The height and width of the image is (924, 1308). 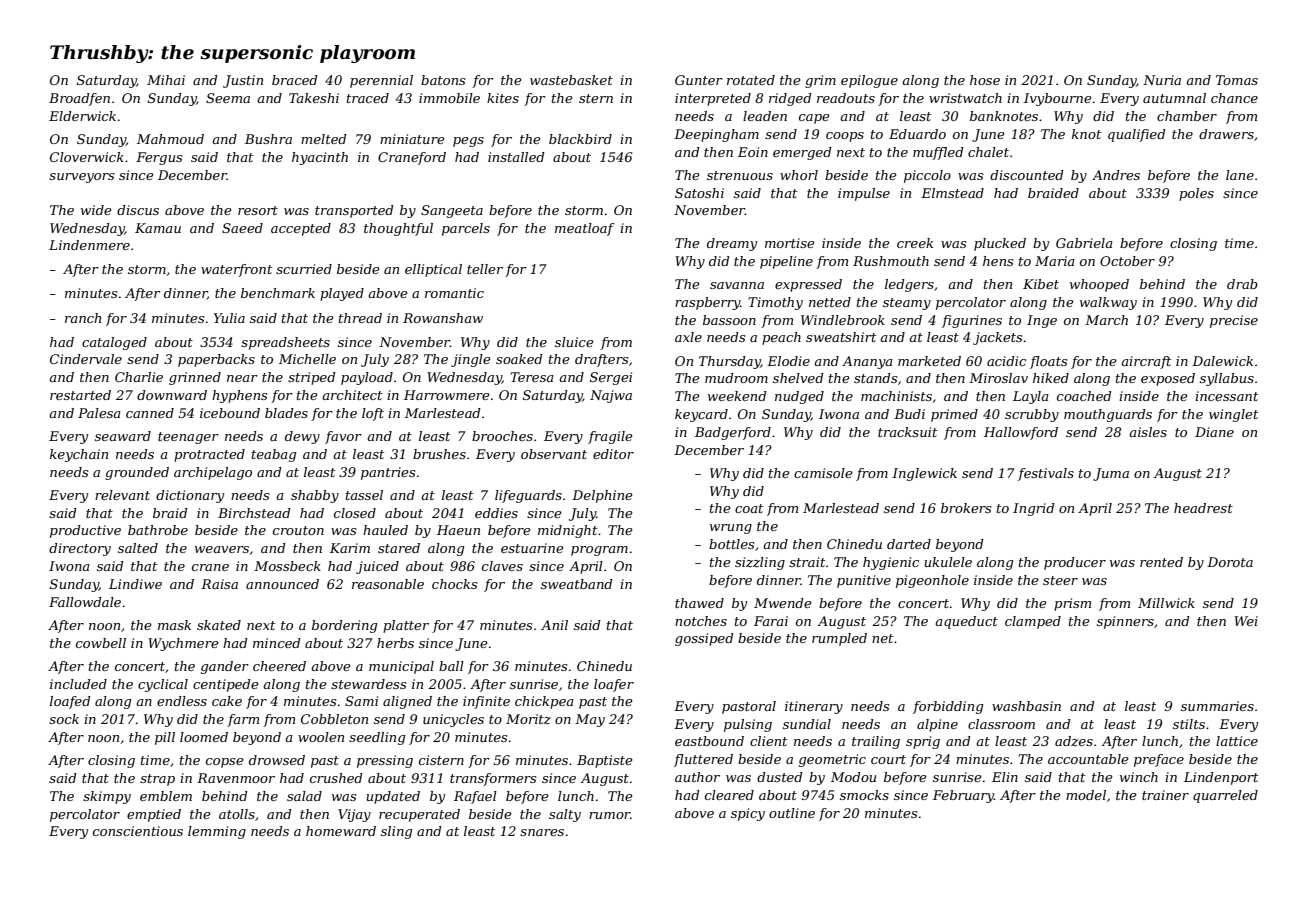 What do you see at coordinates (79, 455) in the image?
I see `keychain` at bounding box center [79, 455].
